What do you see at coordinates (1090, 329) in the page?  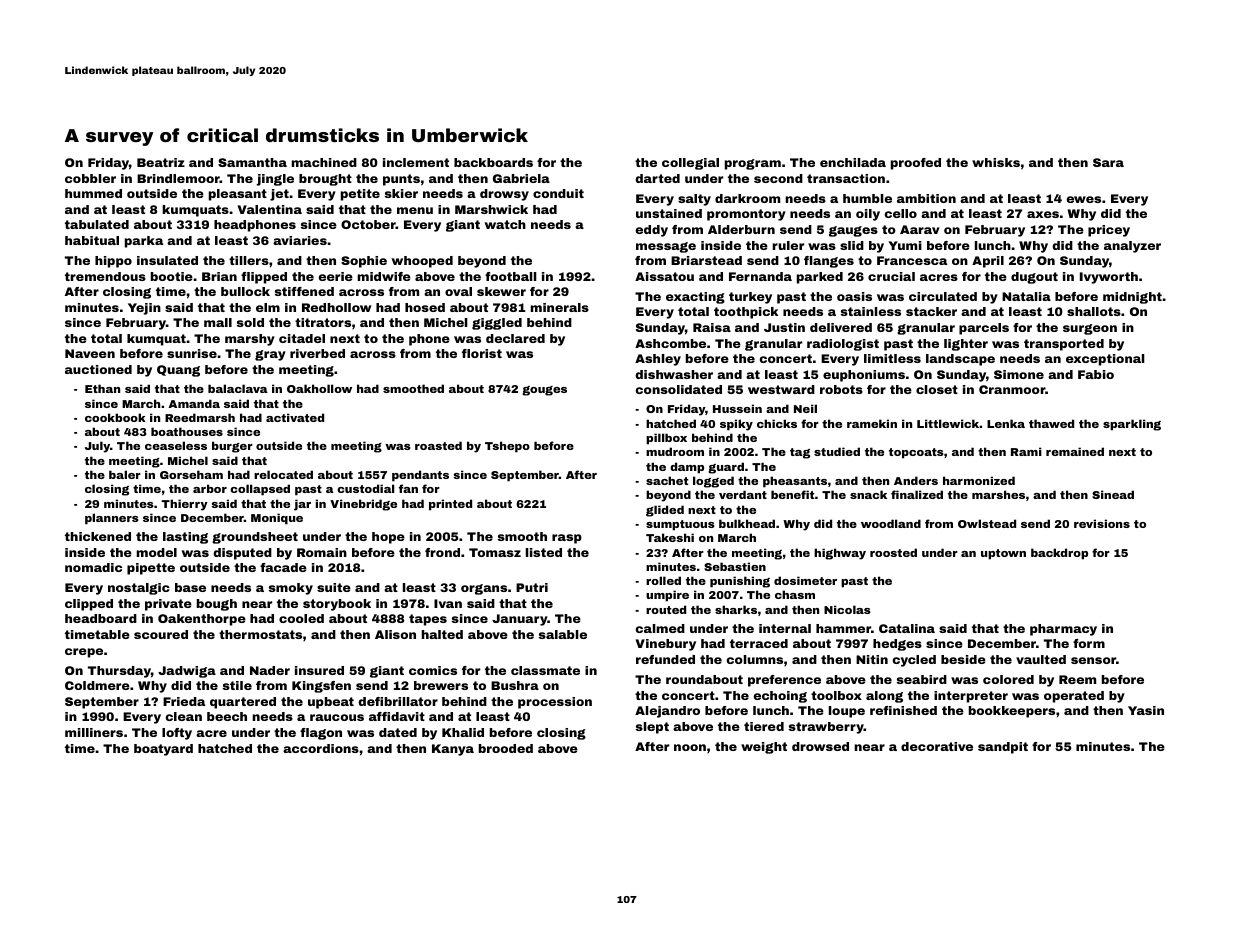 I see `surgeon` at bounding box center [1090, 329].
